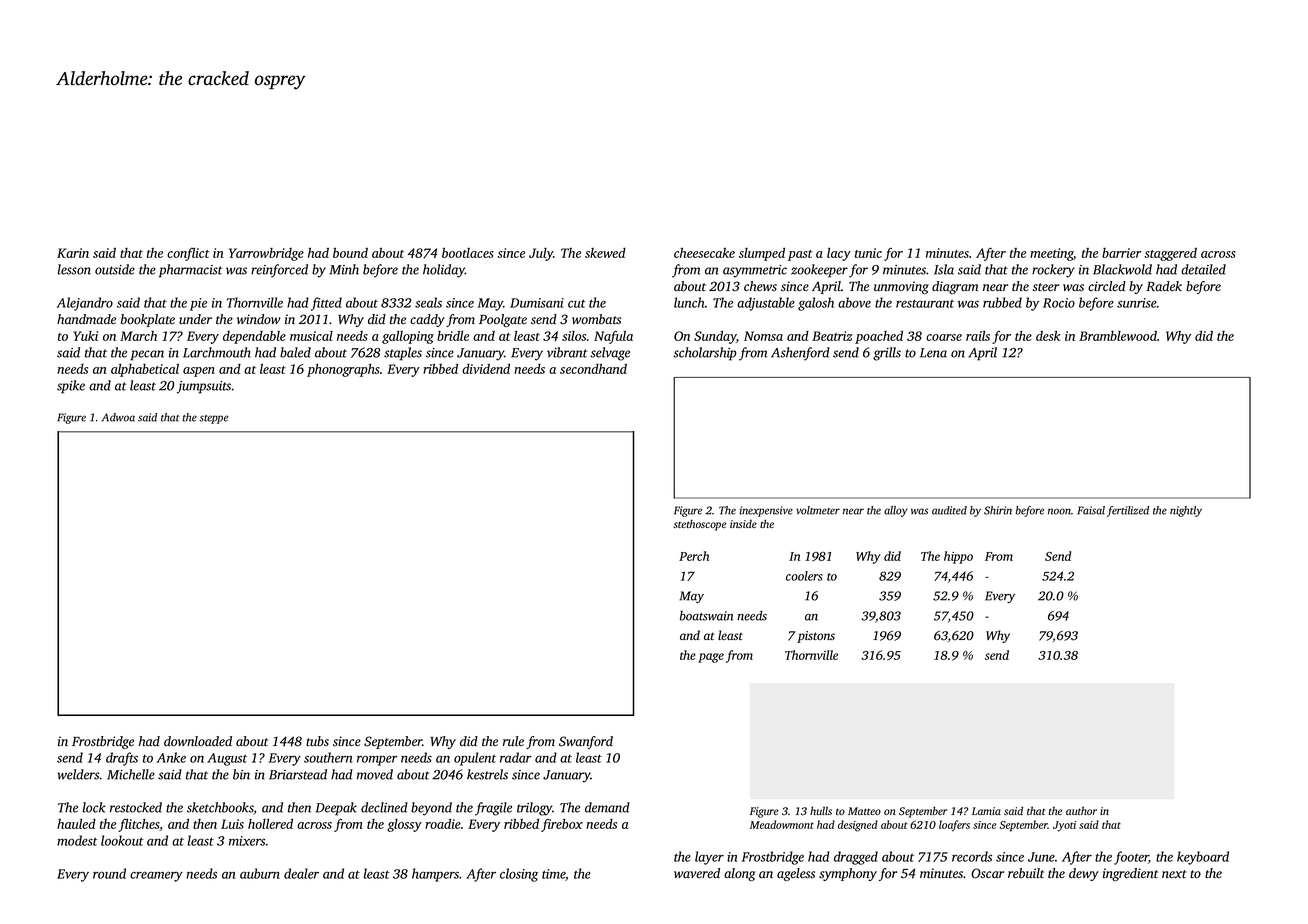 This page has width=1308, height=924. What do you see at coordinates (832, 336) in the page?
I see `Beatriz` at bounding box center [832, 336].
